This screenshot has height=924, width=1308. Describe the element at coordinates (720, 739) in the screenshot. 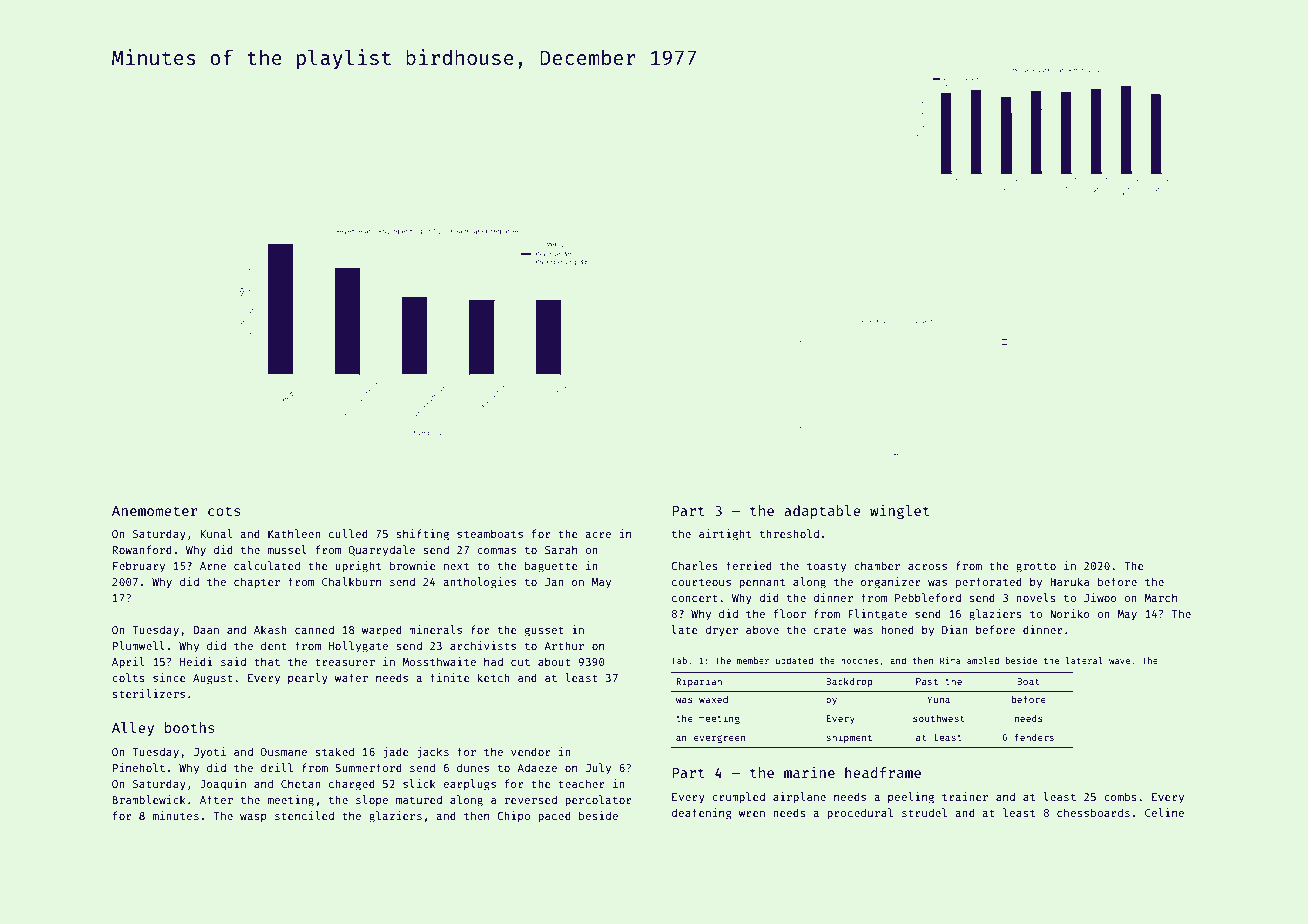

I see `evergreen` at that location.
